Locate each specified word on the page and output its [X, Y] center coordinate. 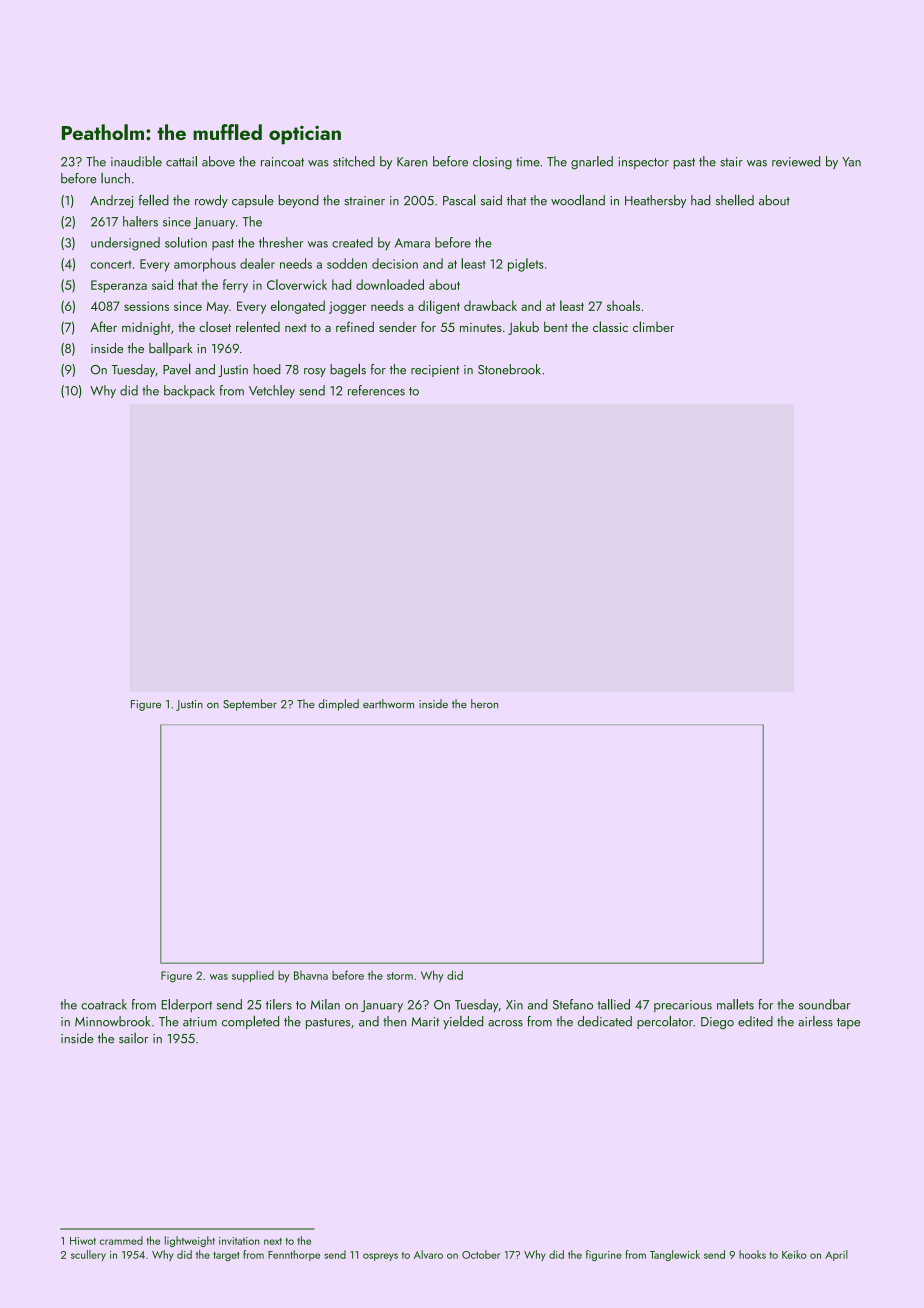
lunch [115, 178]
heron [484, 703]
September [250, 705]
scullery [88, 1255]
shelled [735, 200]
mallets [735, 1004]
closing [492, 163]
